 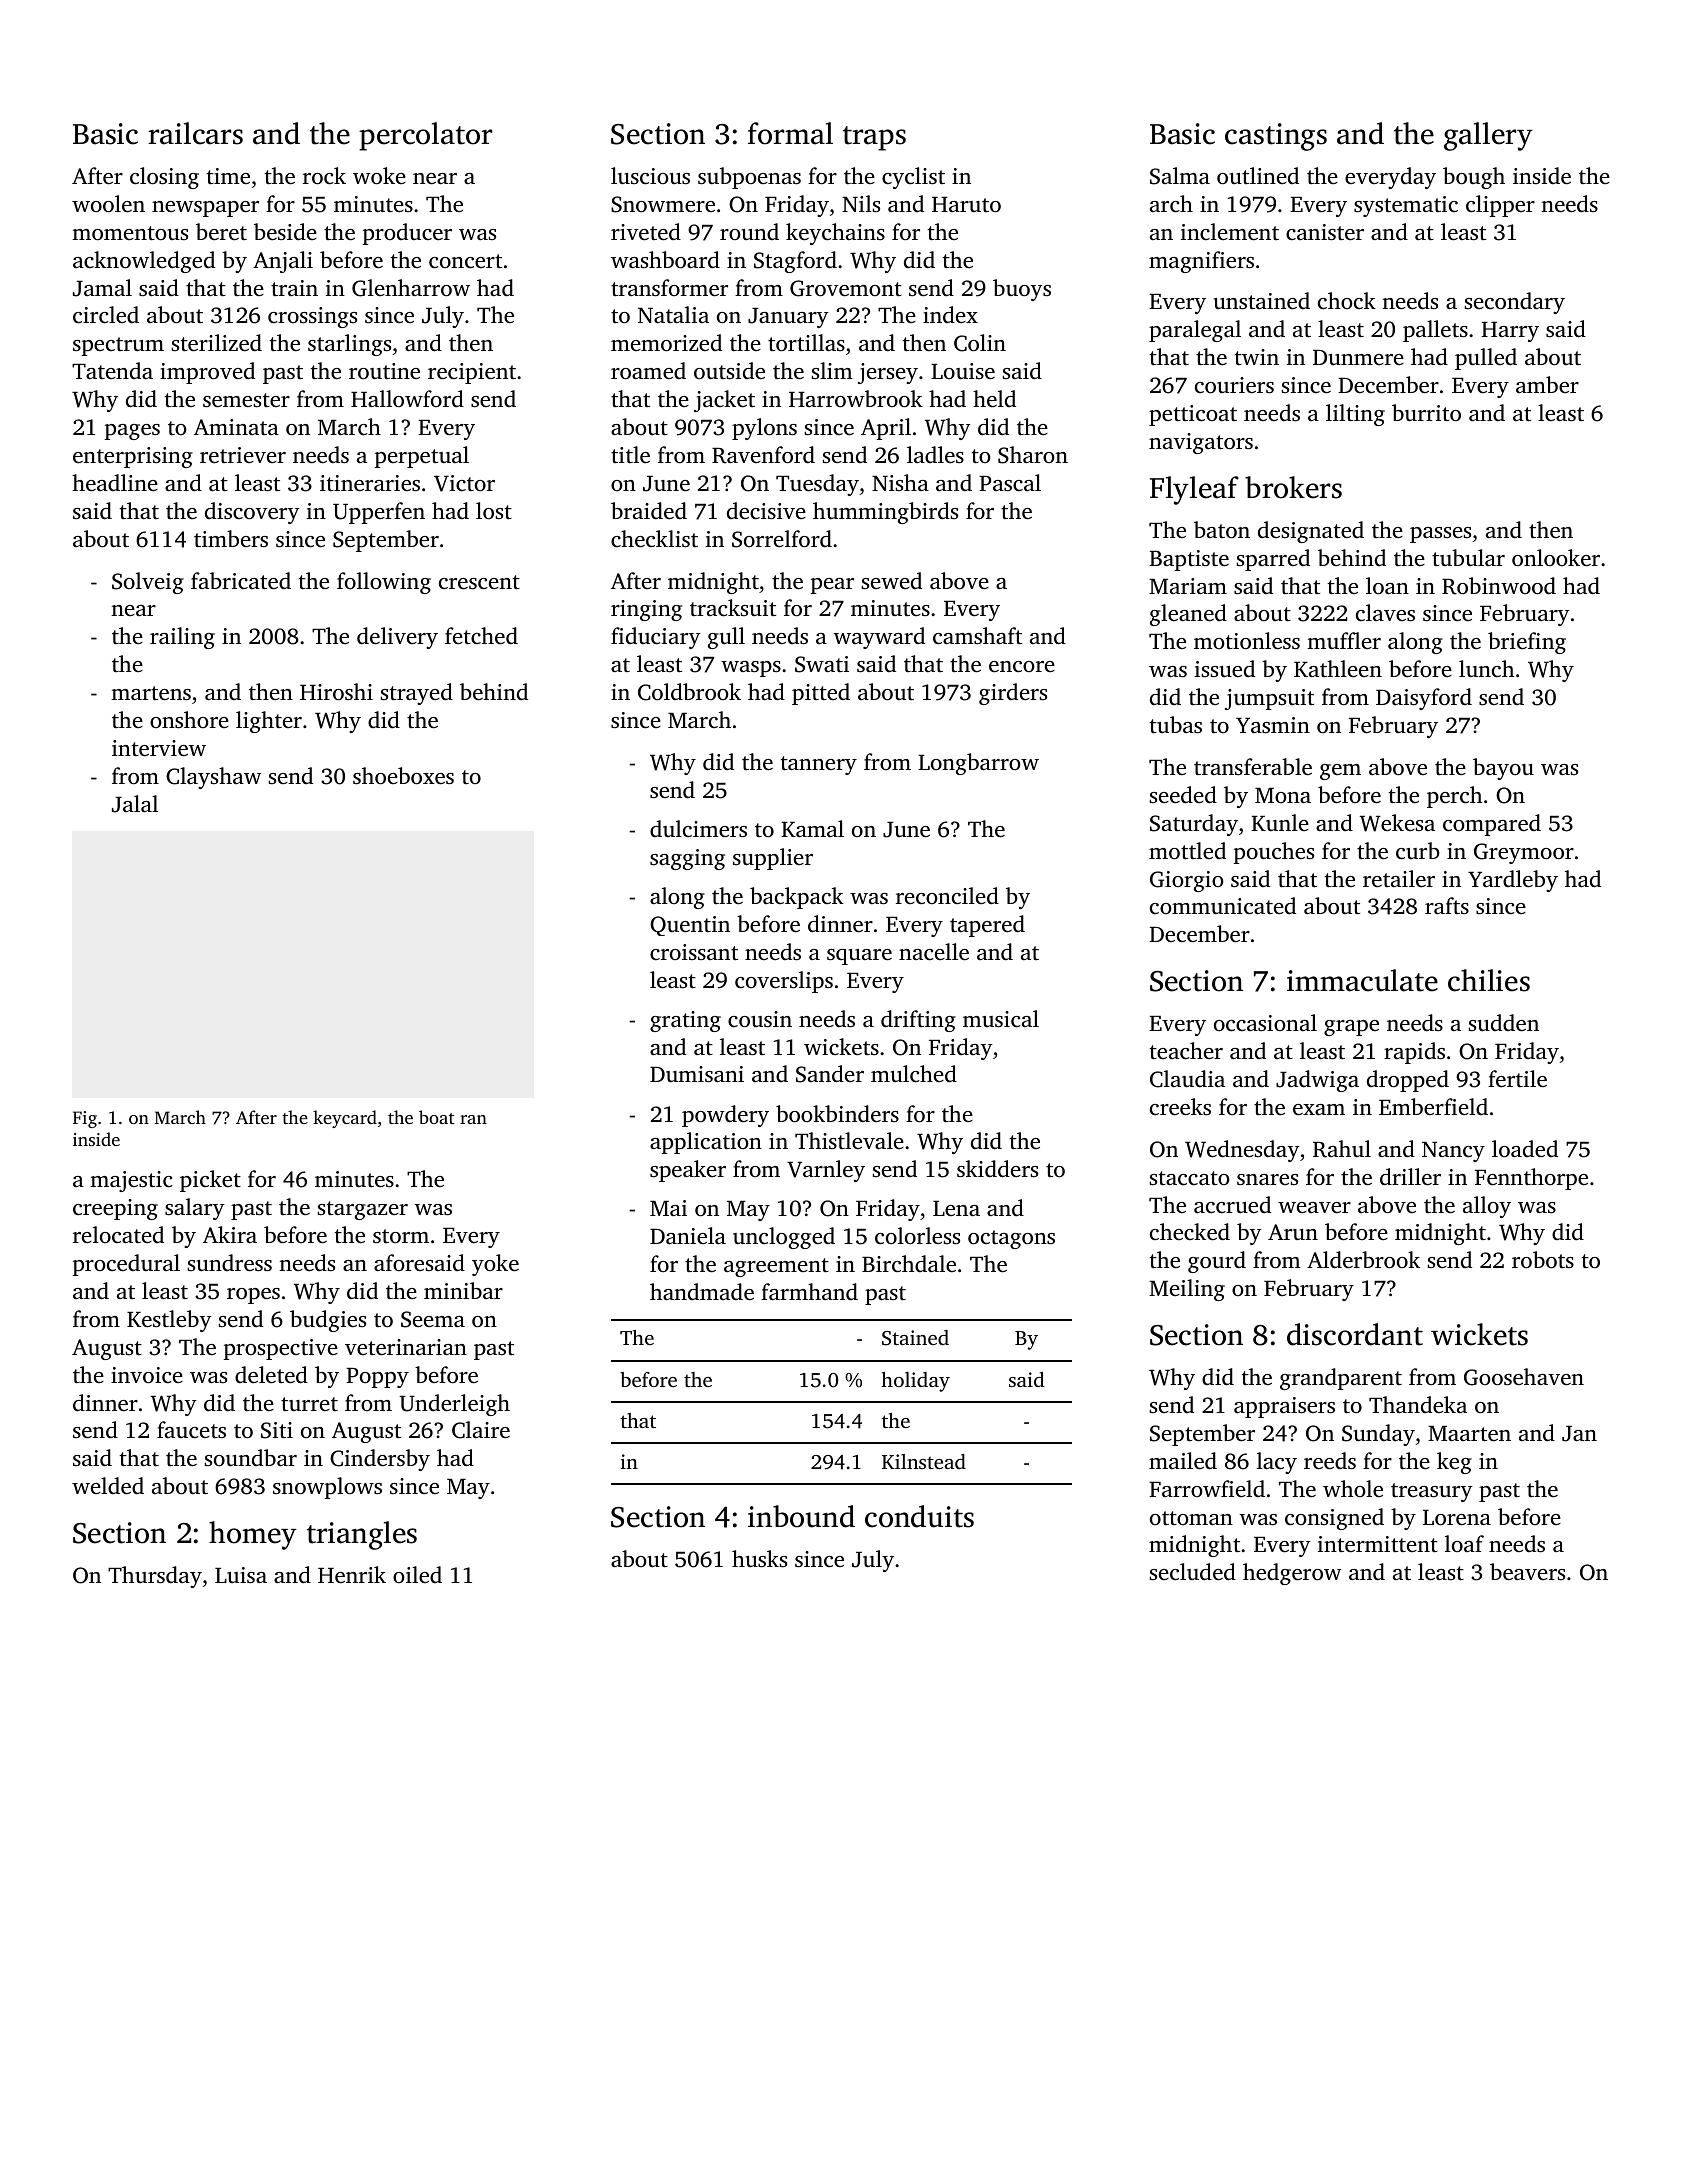 What do you see at coordinates (1489, 980) in the image?
I see `chilies` at bounding box center [1489, 980].
